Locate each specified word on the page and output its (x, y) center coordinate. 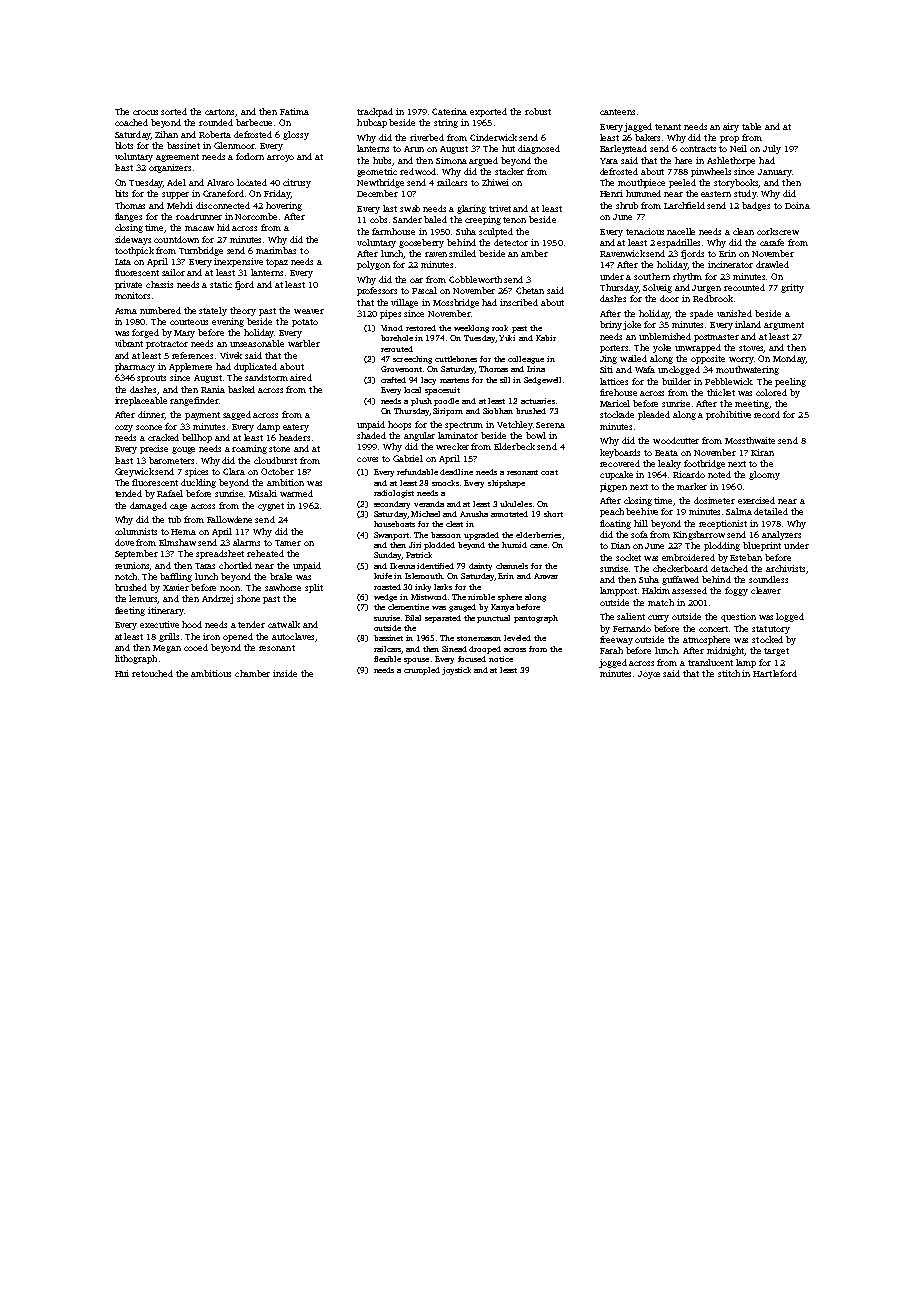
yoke (662, 348)
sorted (174, 111)
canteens (617, 112)
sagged (237, 415)
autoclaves (293, 636)
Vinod (392, 328)
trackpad (375, 112)
